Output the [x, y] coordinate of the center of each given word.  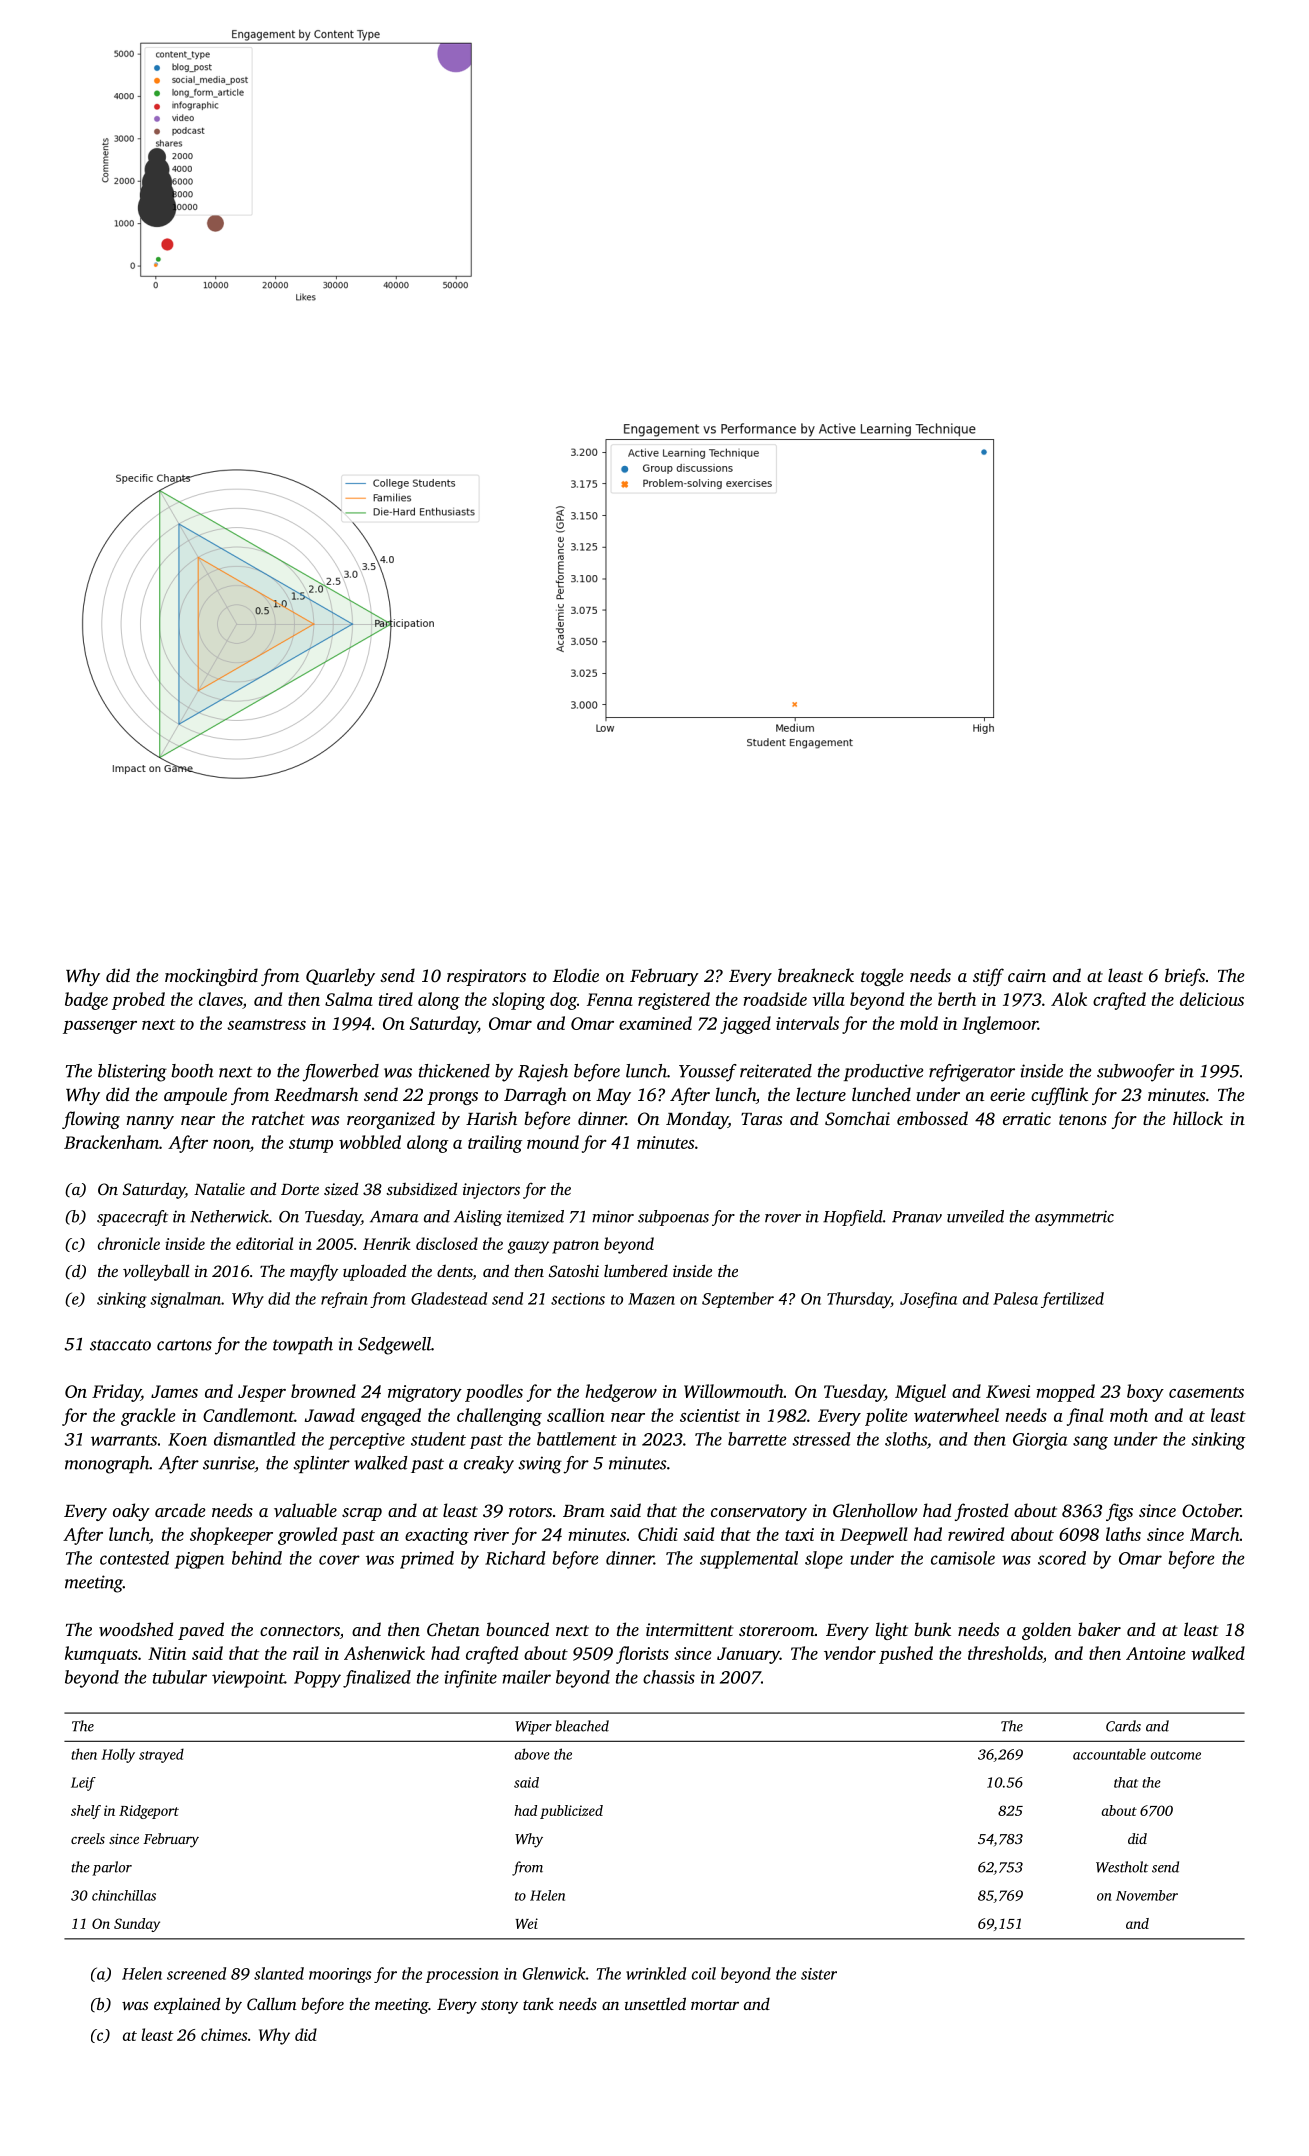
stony [499, 2007]
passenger [100, 1027]
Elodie [576, 975]
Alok [1069, 999]
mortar [715, 2005]
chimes [224, 2034]
